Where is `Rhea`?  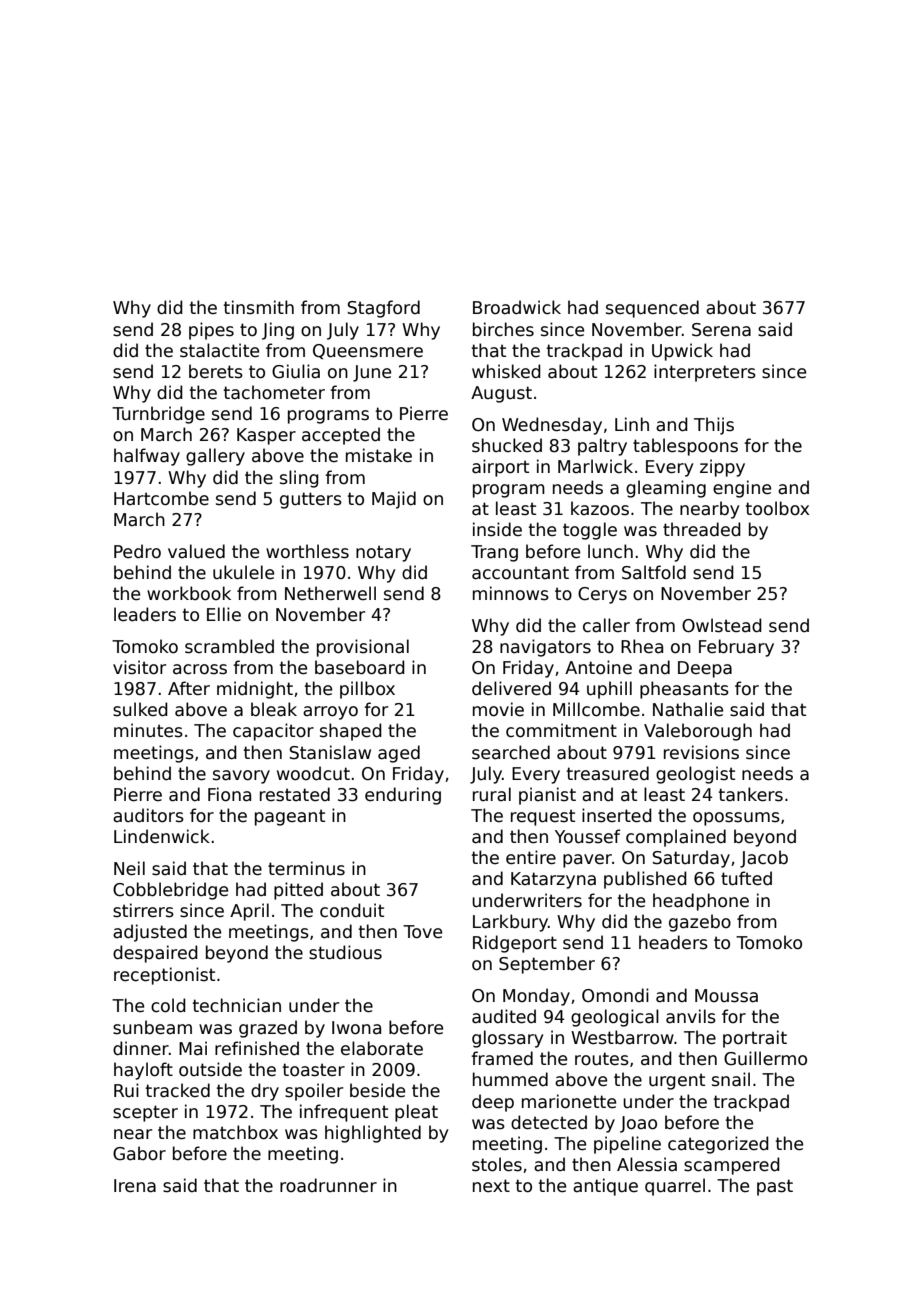 Rhea is located at coordinates (642, 646).
